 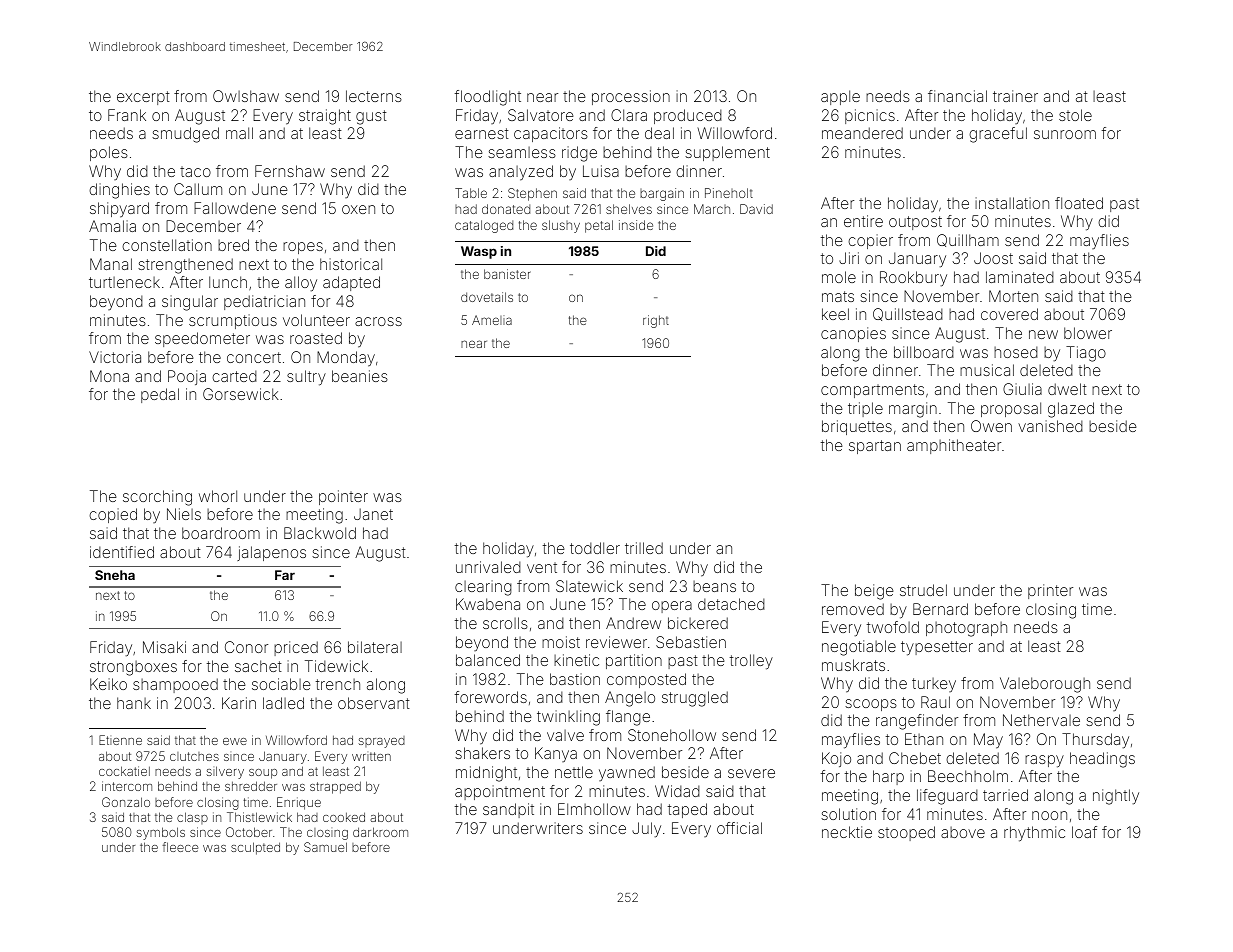 I want to click on procession, so click(x=631, y=97).
